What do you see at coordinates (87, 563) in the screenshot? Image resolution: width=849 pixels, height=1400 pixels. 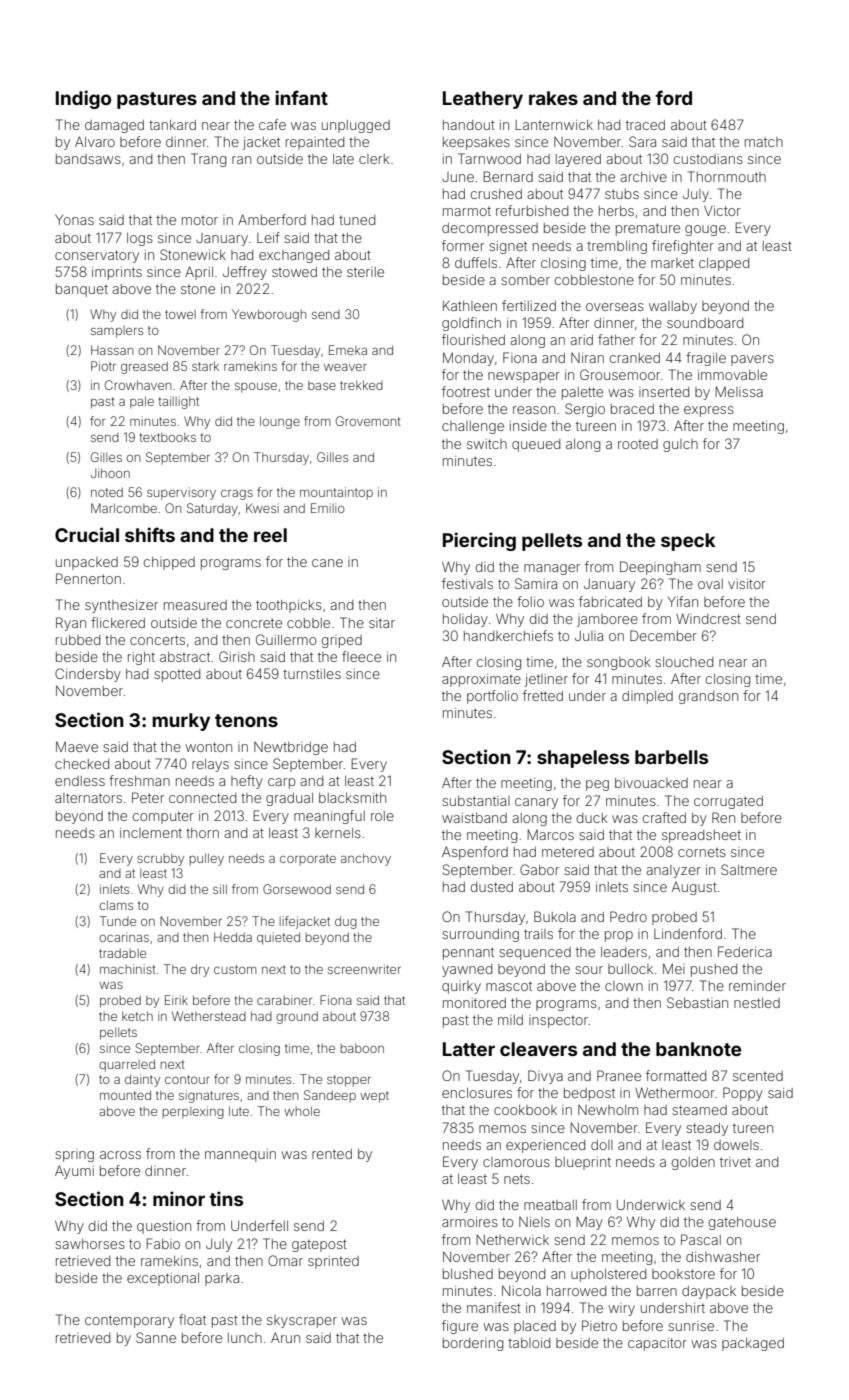 I see `unpacked` at bounding box center [87, 563].
